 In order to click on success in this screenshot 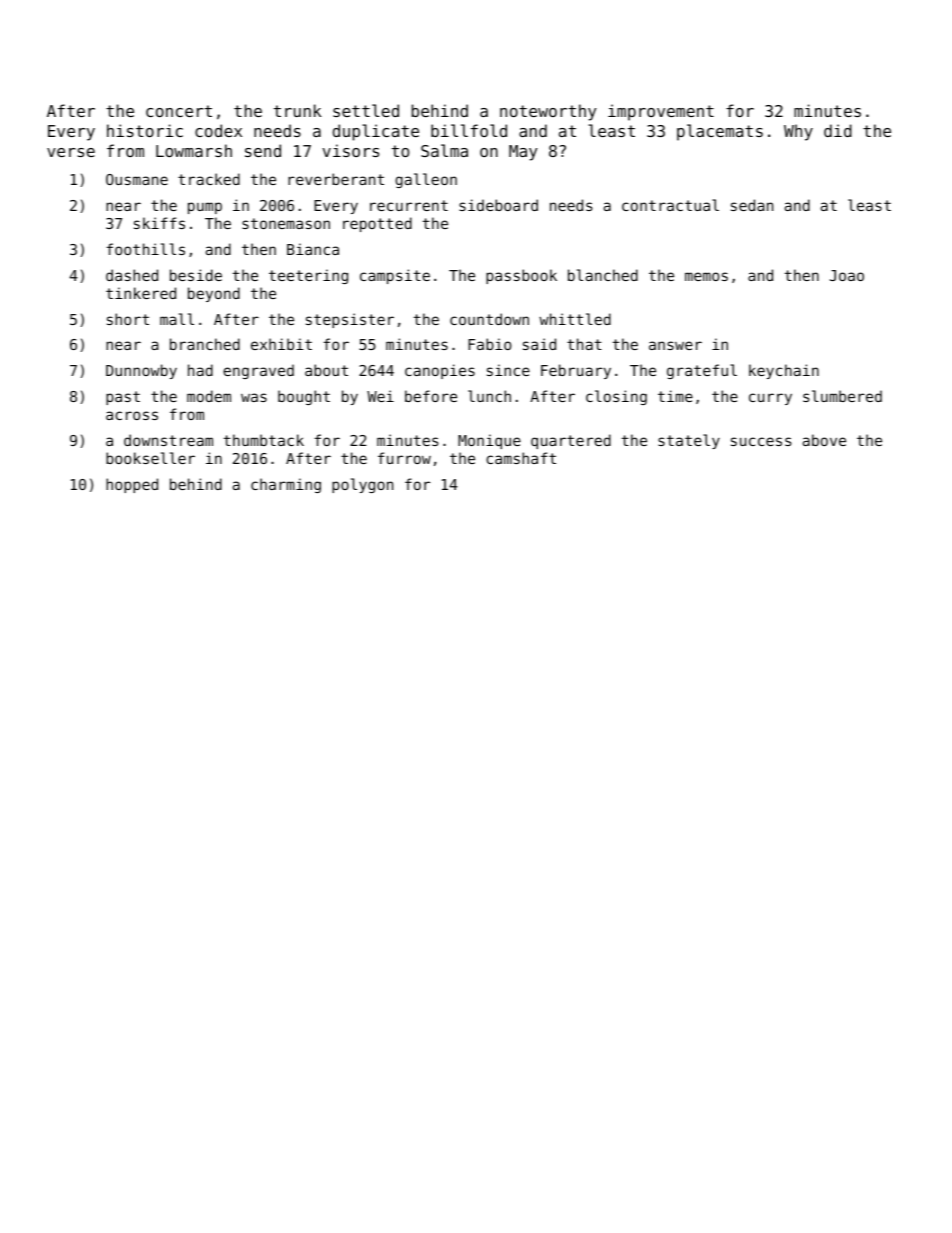, I will do `click(761, 441)`.
